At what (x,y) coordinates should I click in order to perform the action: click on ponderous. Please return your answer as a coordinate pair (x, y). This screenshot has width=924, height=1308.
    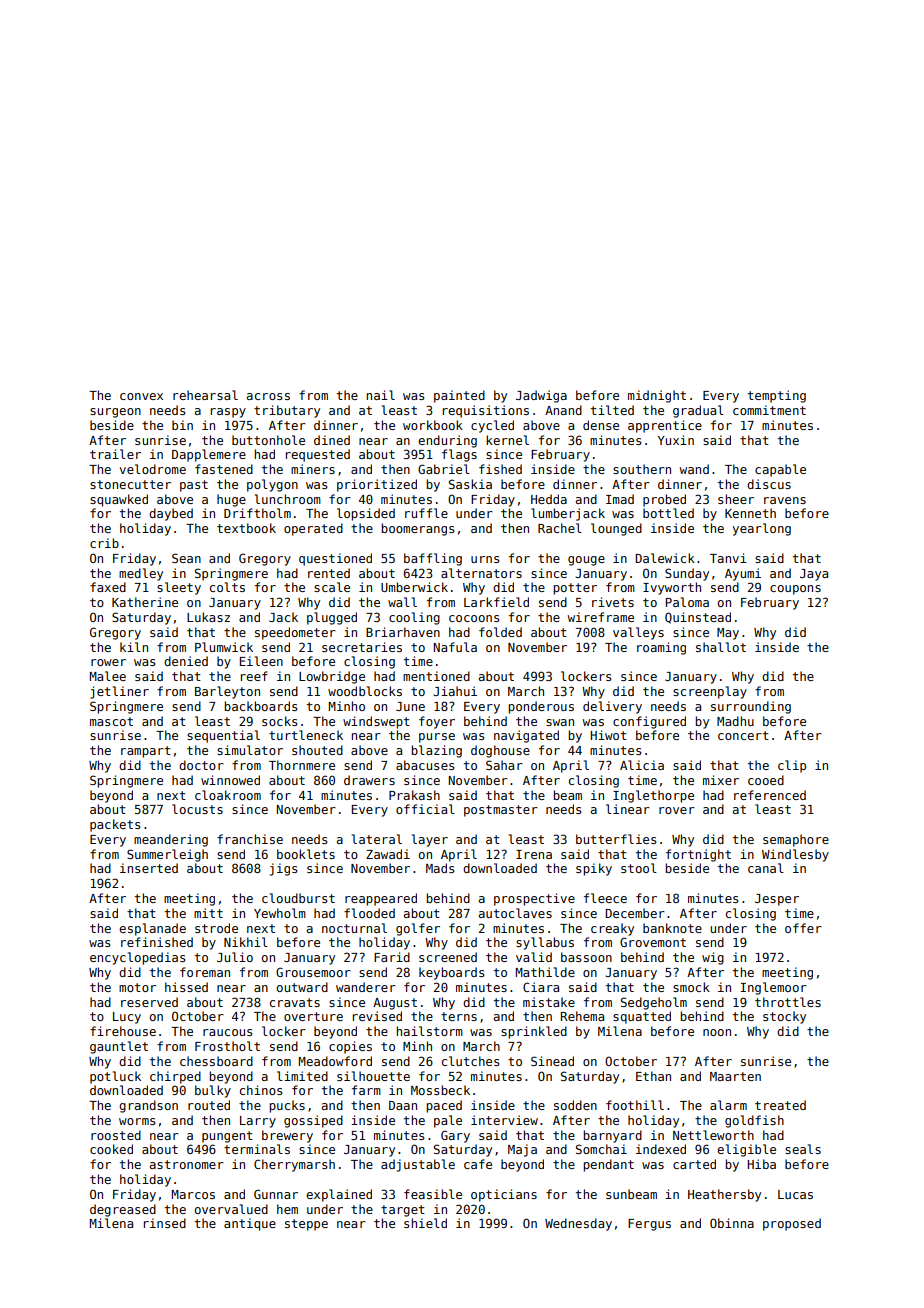
    Looking at the image, I should click on (541, 707).
